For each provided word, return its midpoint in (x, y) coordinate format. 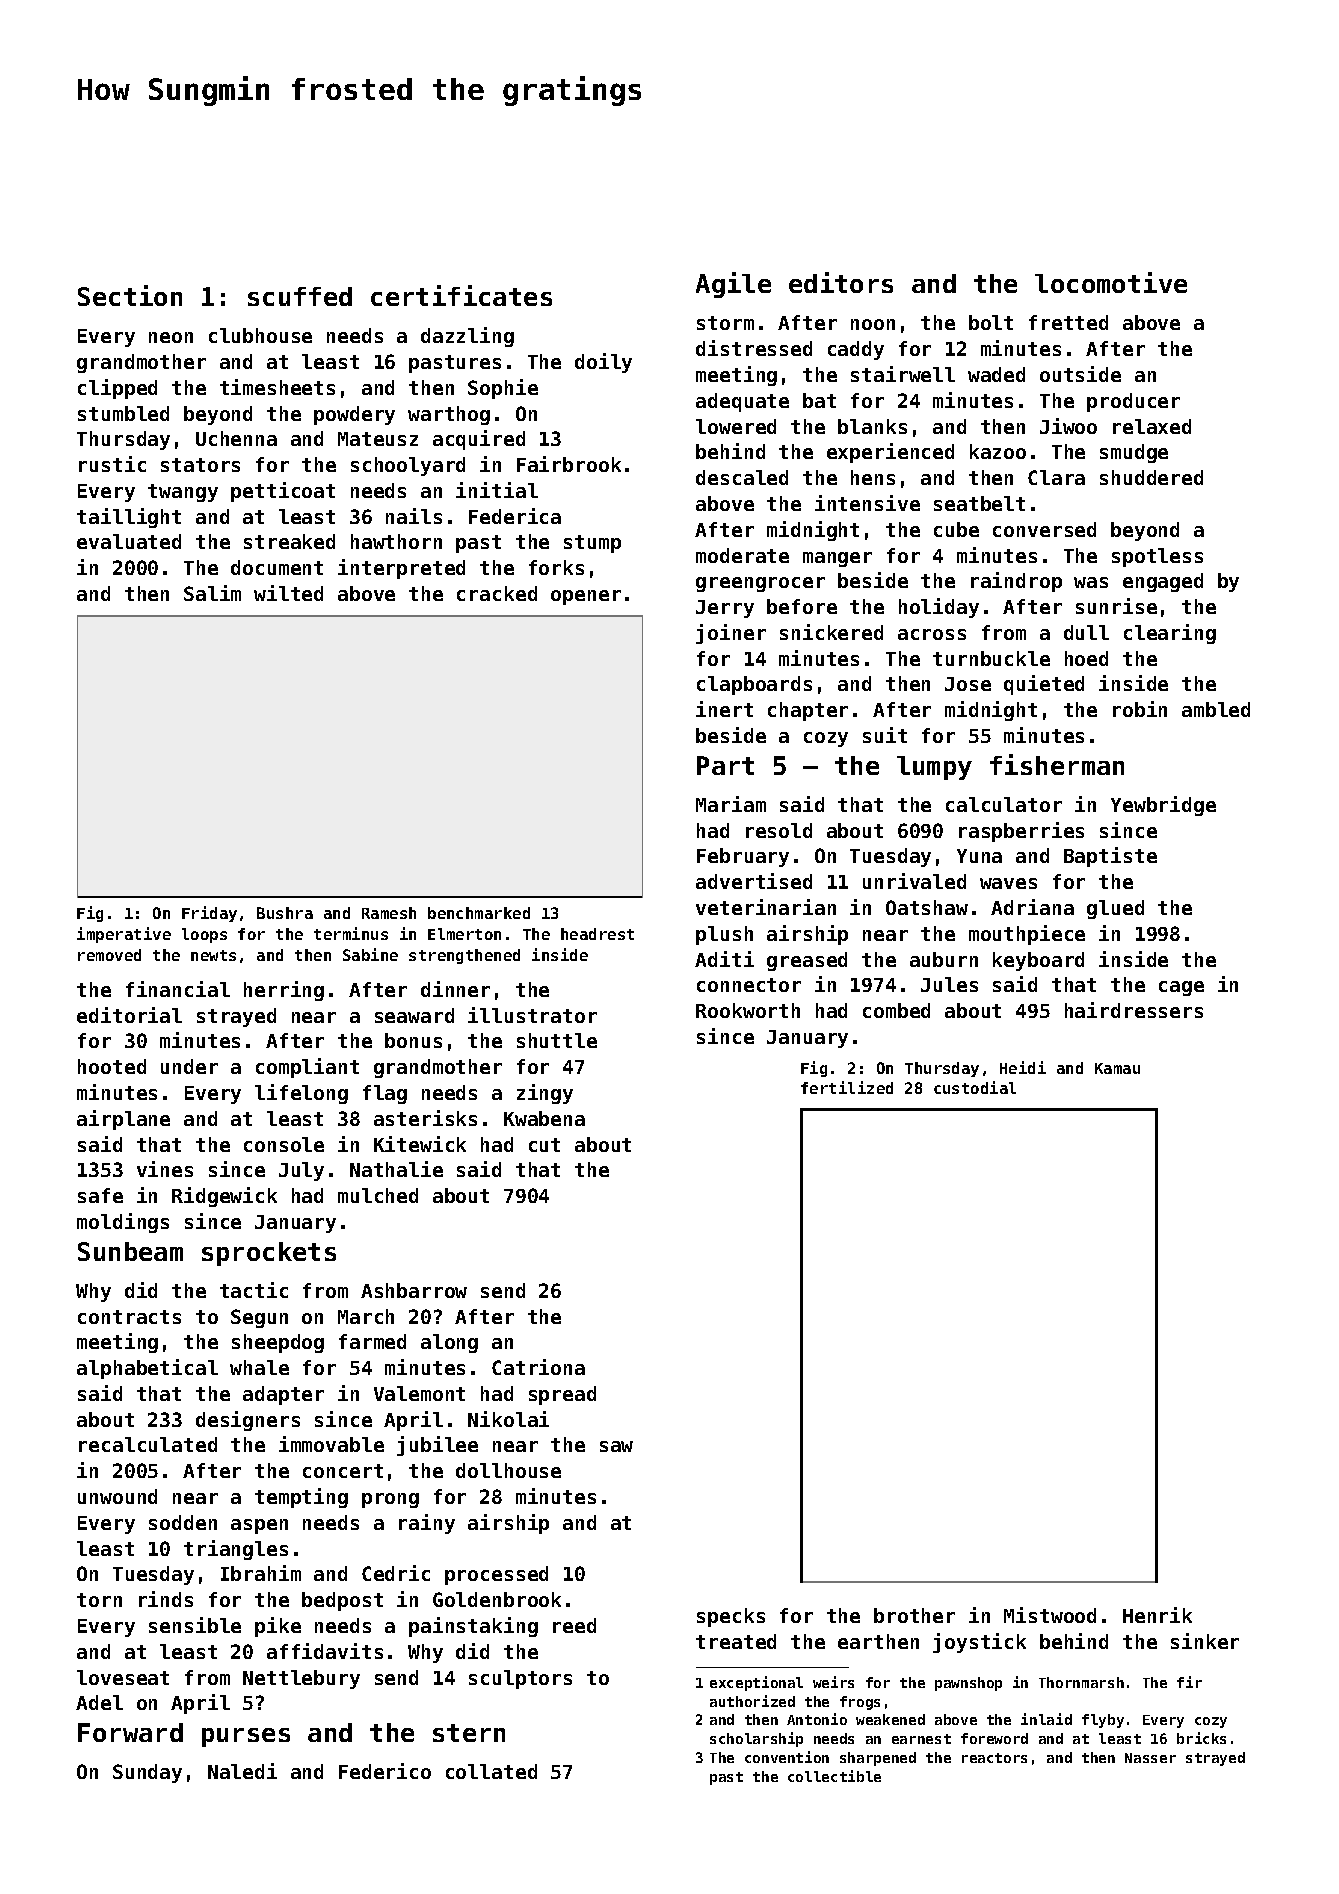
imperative (124, 935)
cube (956, 529)
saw (616, 1446)
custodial (975, 1087)
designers (248, 1421)
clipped (117, 389)
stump (592, 544)
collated (491, 1771)
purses (246, 1737)
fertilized (847, 1087)
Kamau (1117, 1068)
